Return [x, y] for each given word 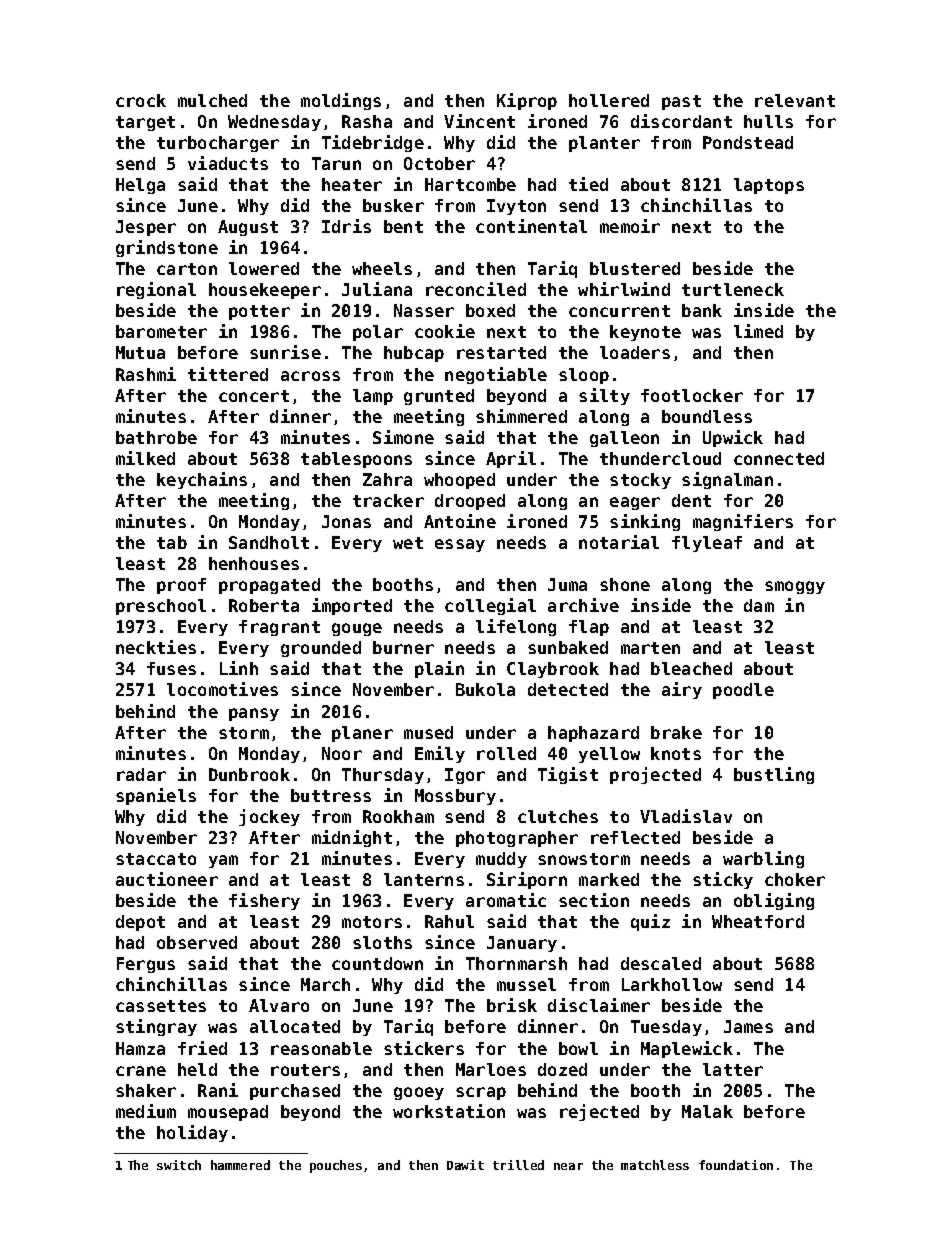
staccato [156, 859]
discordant [681, 121]
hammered [240, 1165]
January [522, 944]
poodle [743, 691]
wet [408, 543]
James [748, 1026]
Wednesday [274, 123]
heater [352, 184]
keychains [202, 480]
